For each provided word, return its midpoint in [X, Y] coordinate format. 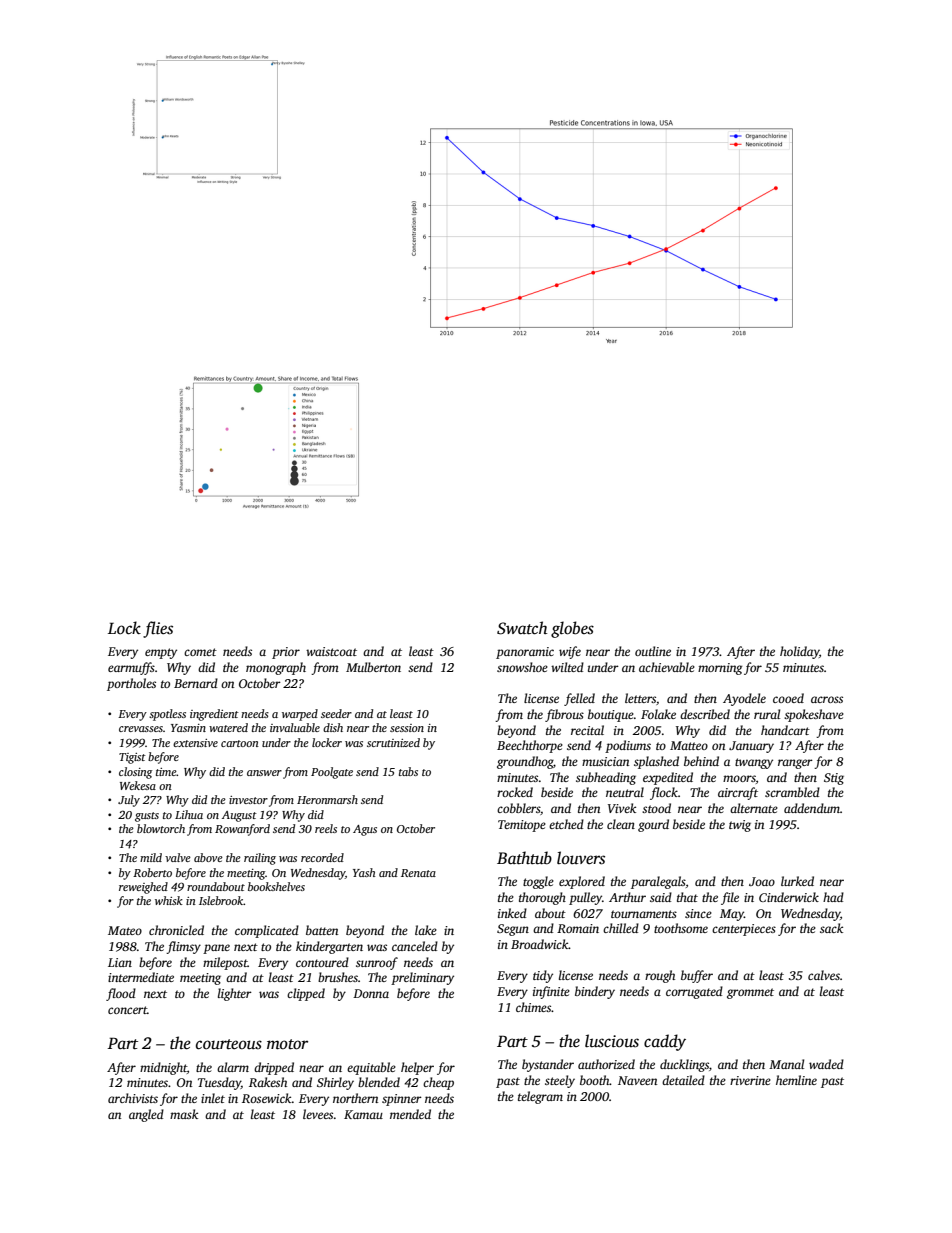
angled [146, 1115]
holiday [799, 652]
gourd [653, 825]
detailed [683, 1080]
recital [587, 730]
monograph [276, 668]
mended [410, 1114]
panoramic [525, 653]
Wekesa [138, 785]
